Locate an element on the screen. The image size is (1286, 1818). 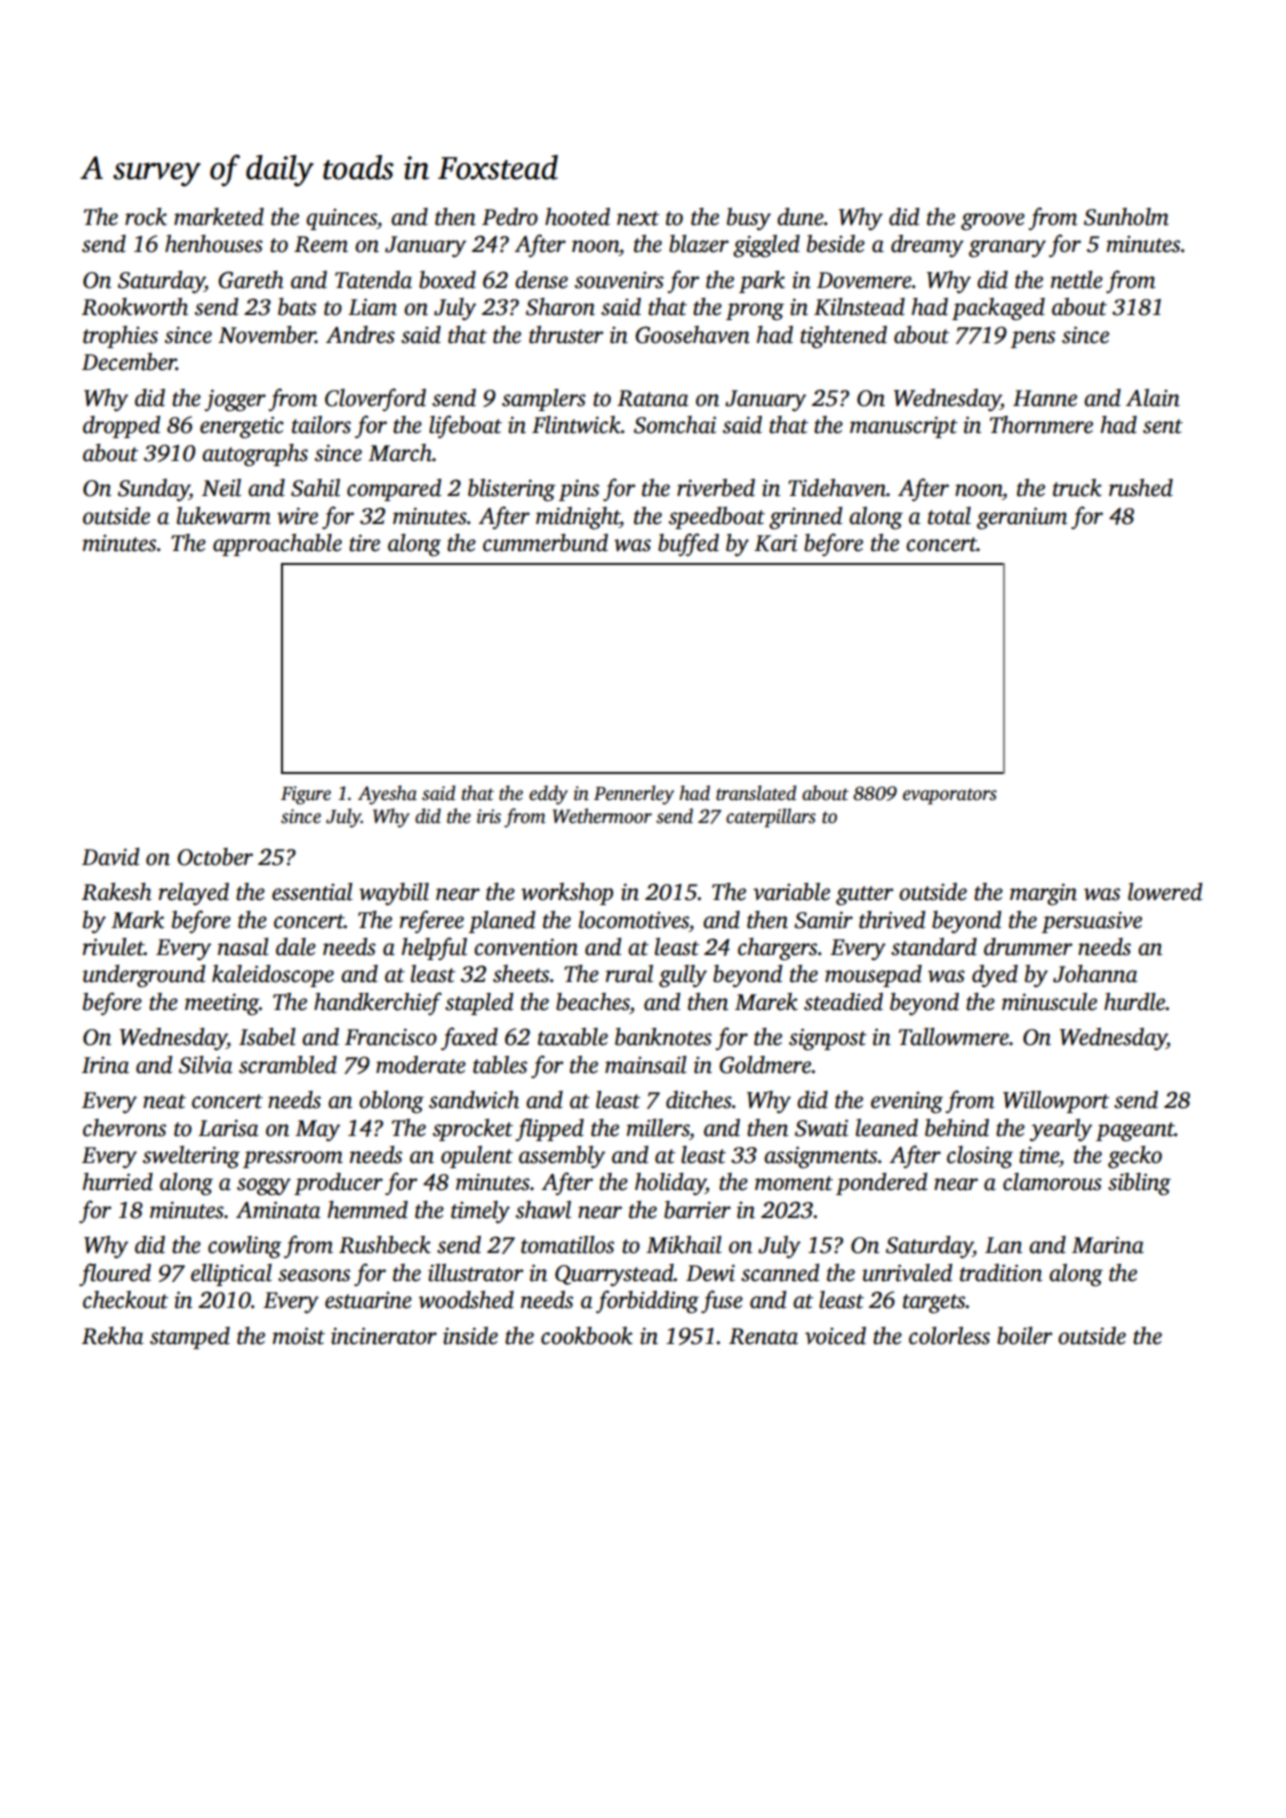
moment is located at coordinates (794, 1183).
